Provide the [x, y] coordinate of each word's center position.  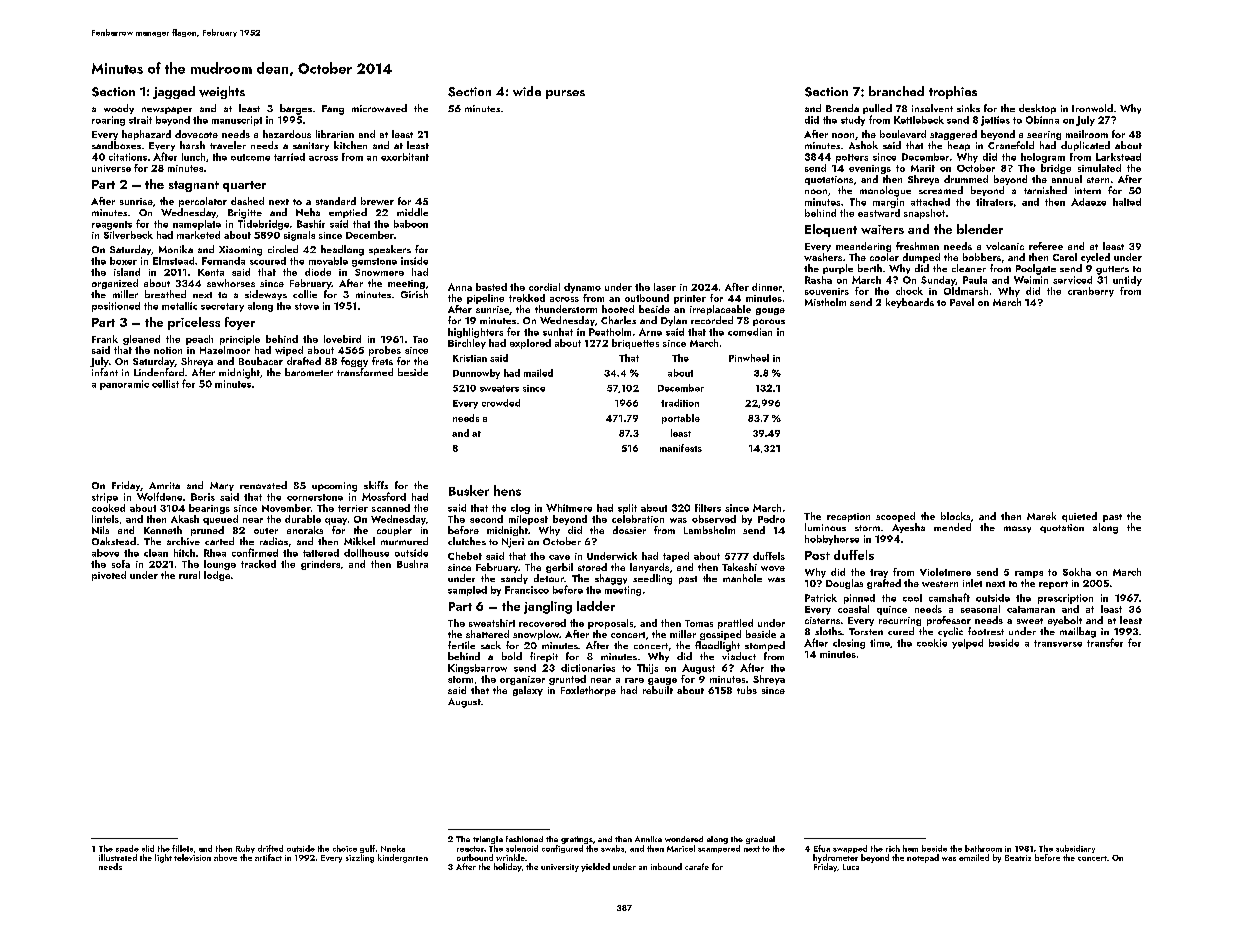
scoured [268, 261]
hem [910, 848]
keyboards [910, 303]
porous [769, 322]
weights [222, 92]
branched [896, 91]
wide [527, 91]
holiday [507, 867]
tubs [747, 690]
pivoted [109, 576]
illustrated [118, 857]
